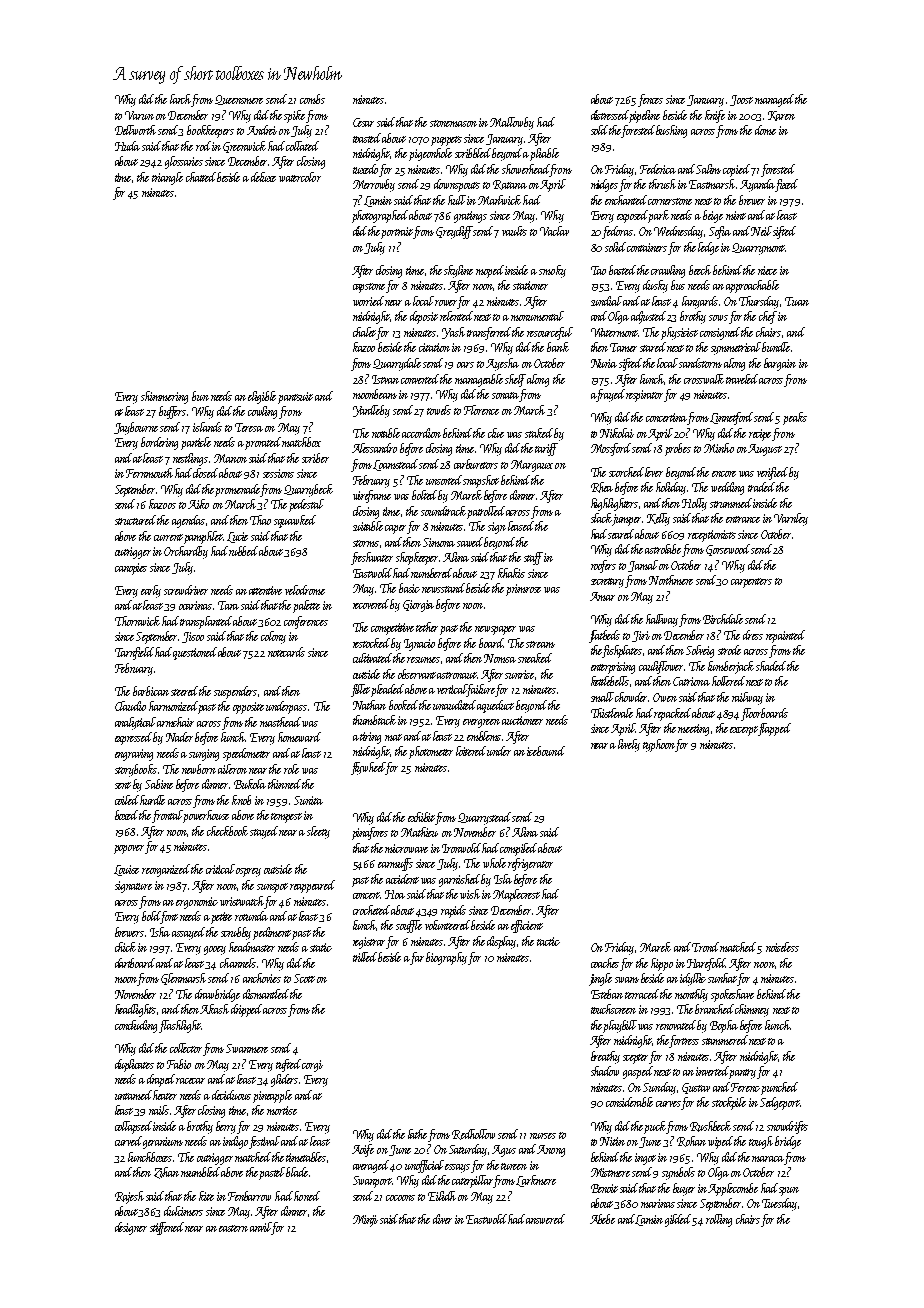  What do you see at coordinates (439, 410) in the screenshot?
I see `towels` at bounding box center [439, 410].
